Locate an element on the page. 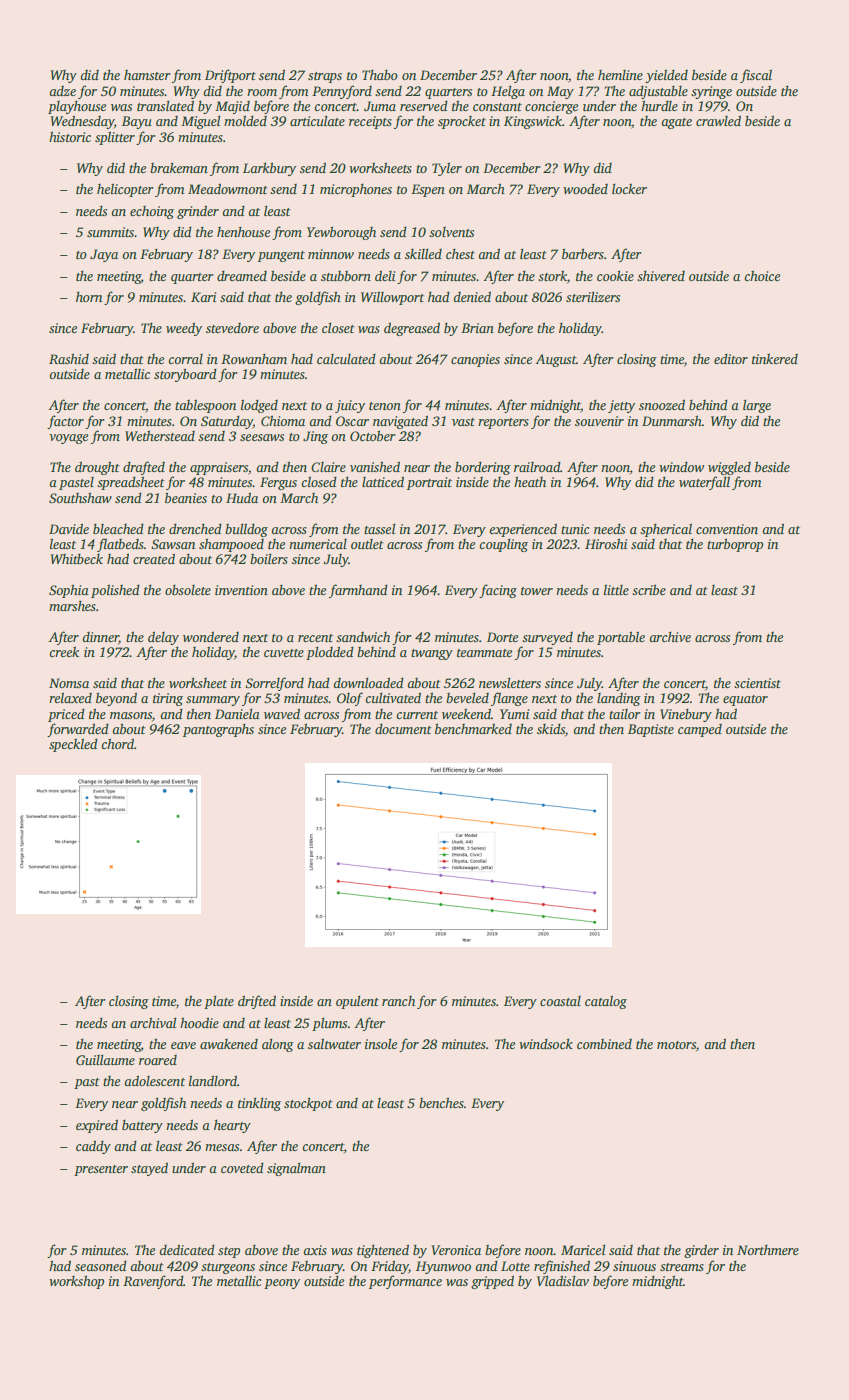  fiscal is located at coordinates (756, 76).
